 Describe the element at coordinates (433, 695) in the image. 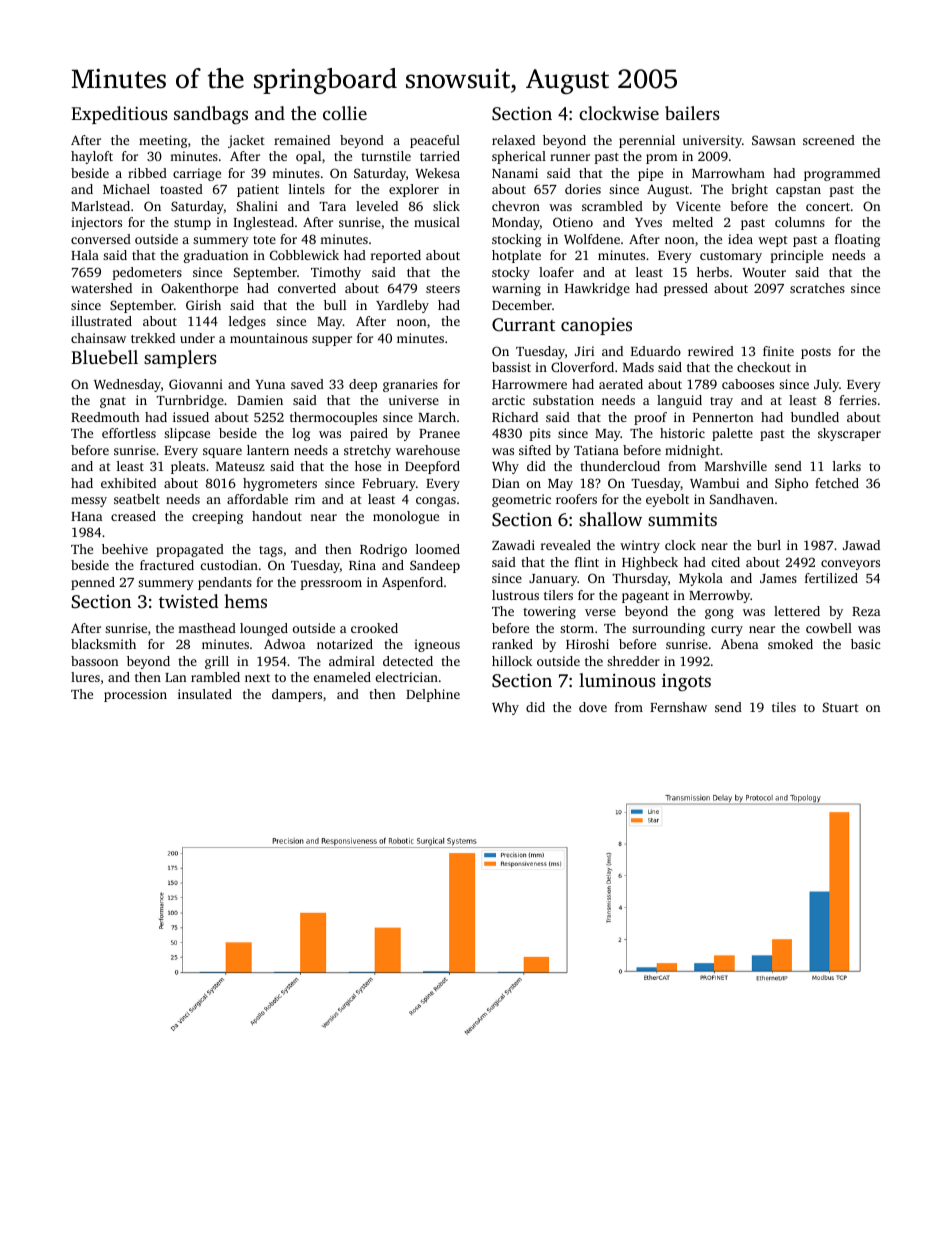

I see `Delphine` at that location.
